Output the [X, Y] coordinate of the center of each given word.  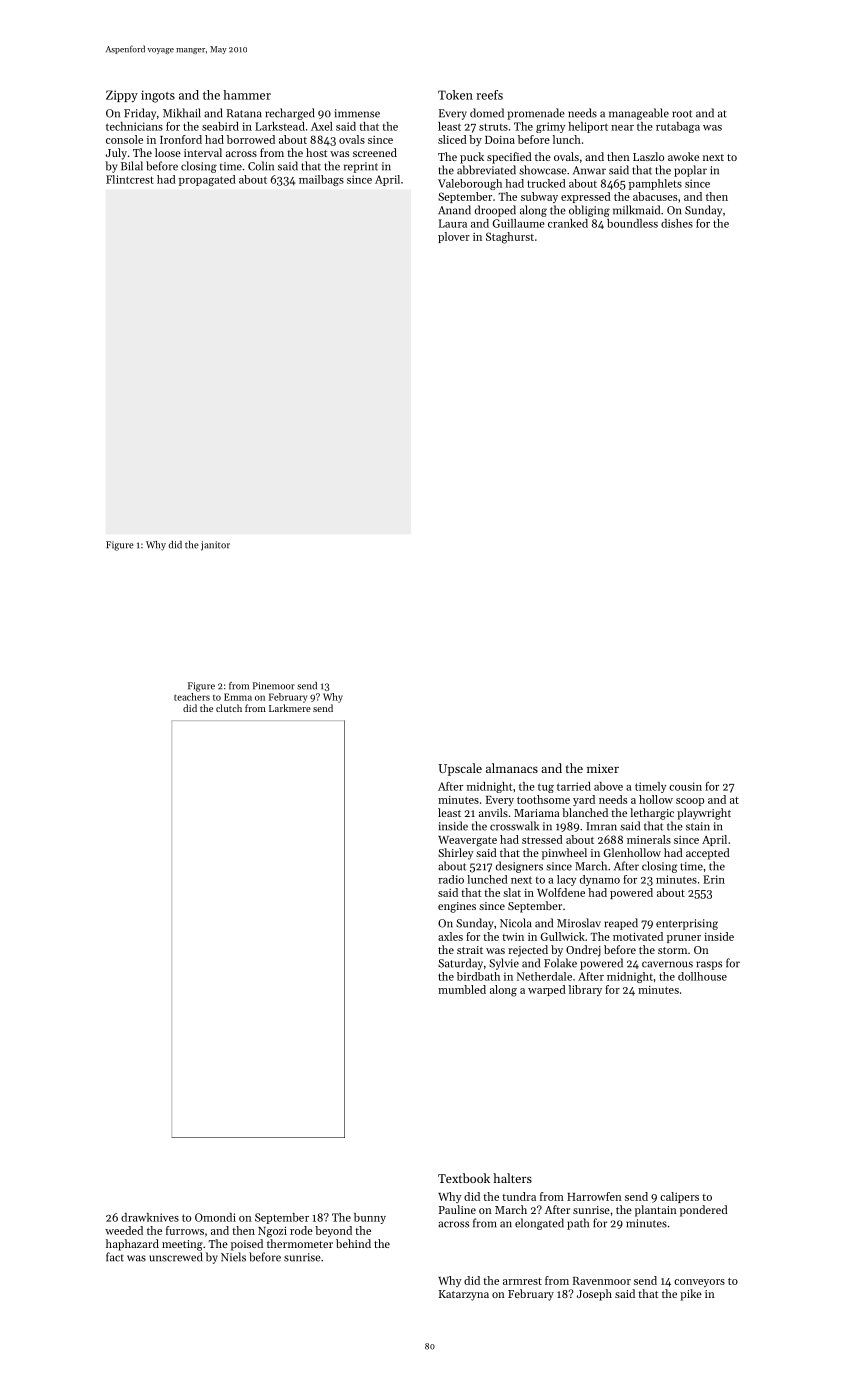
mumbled [462, 989]
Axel [322, 126]
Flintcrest [130, 179]
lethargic [652, 814]
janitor [215, 546]
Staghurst [510, 238]
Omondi [215, 1217]
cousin [685, 786]
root [682, 114]
